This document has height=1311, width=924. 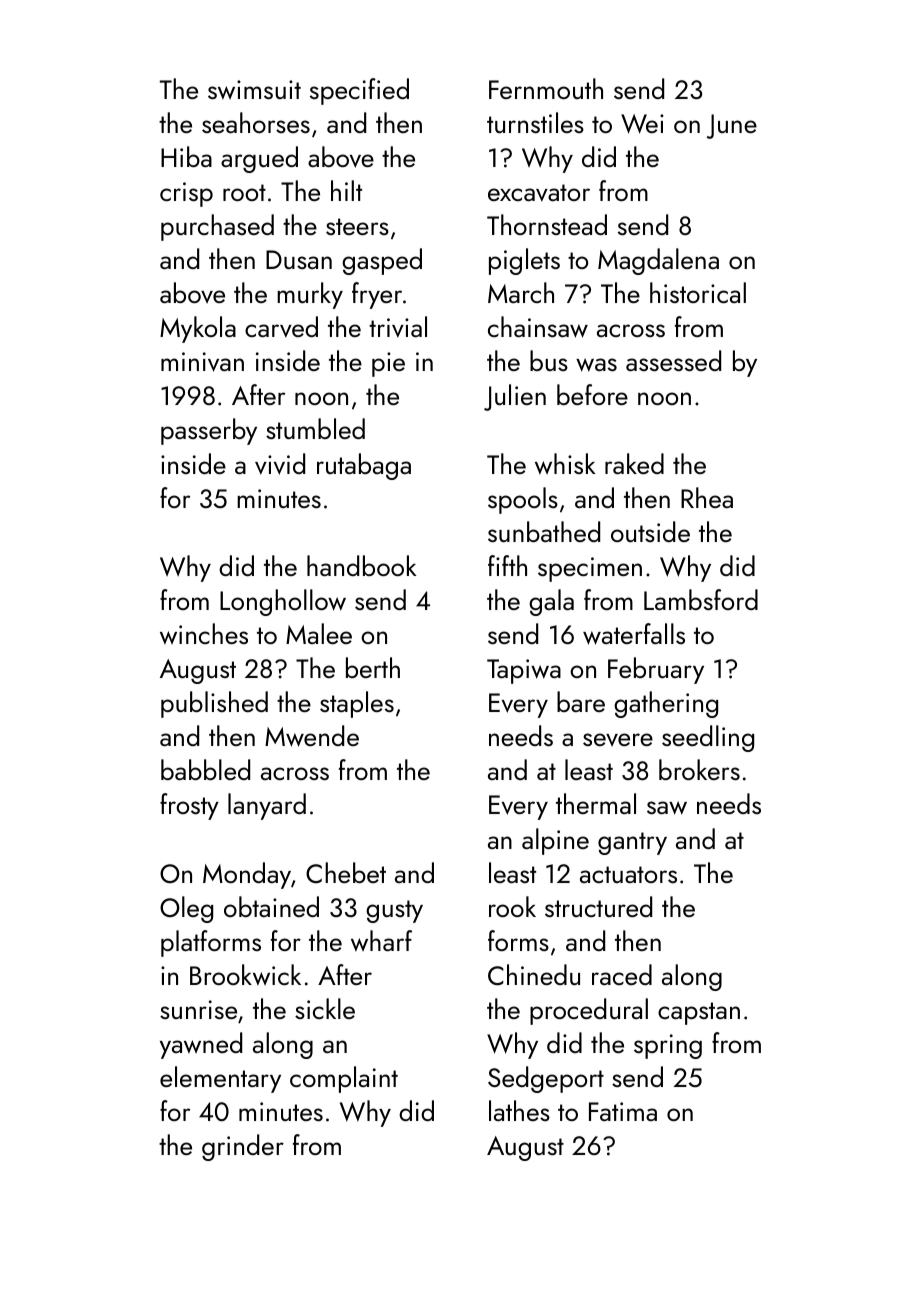 What do you see at coordinates (364, 466) in the document?
I see `rutabaga` at bounding box center [364, 466].
